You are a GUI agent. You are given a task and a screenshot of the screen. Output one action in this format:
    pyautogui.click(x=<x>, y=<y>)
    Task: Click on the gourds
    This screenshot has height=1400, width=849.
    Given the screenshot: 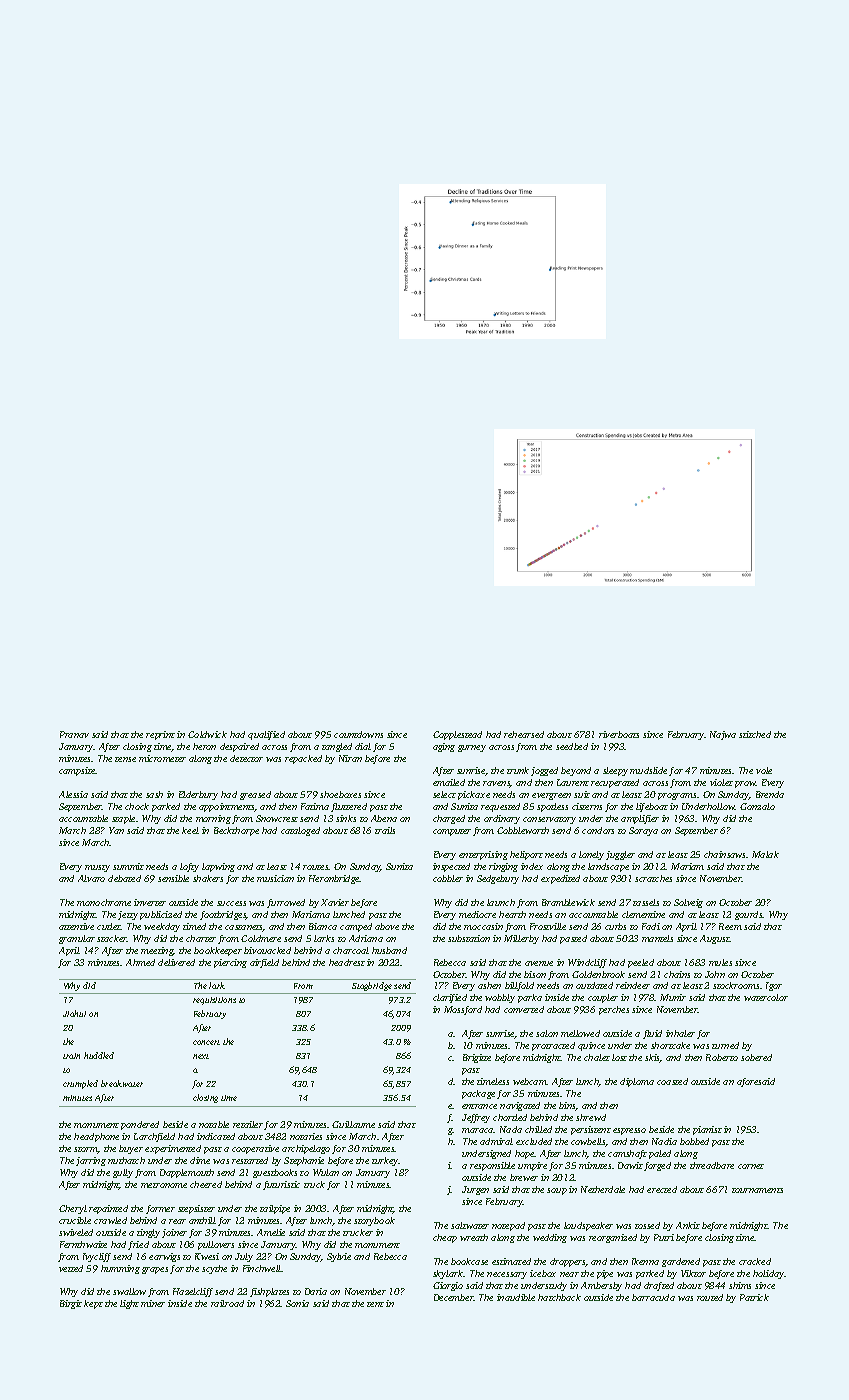 What is the action you would take?
    pyautogui.click(x=749, y=915)
